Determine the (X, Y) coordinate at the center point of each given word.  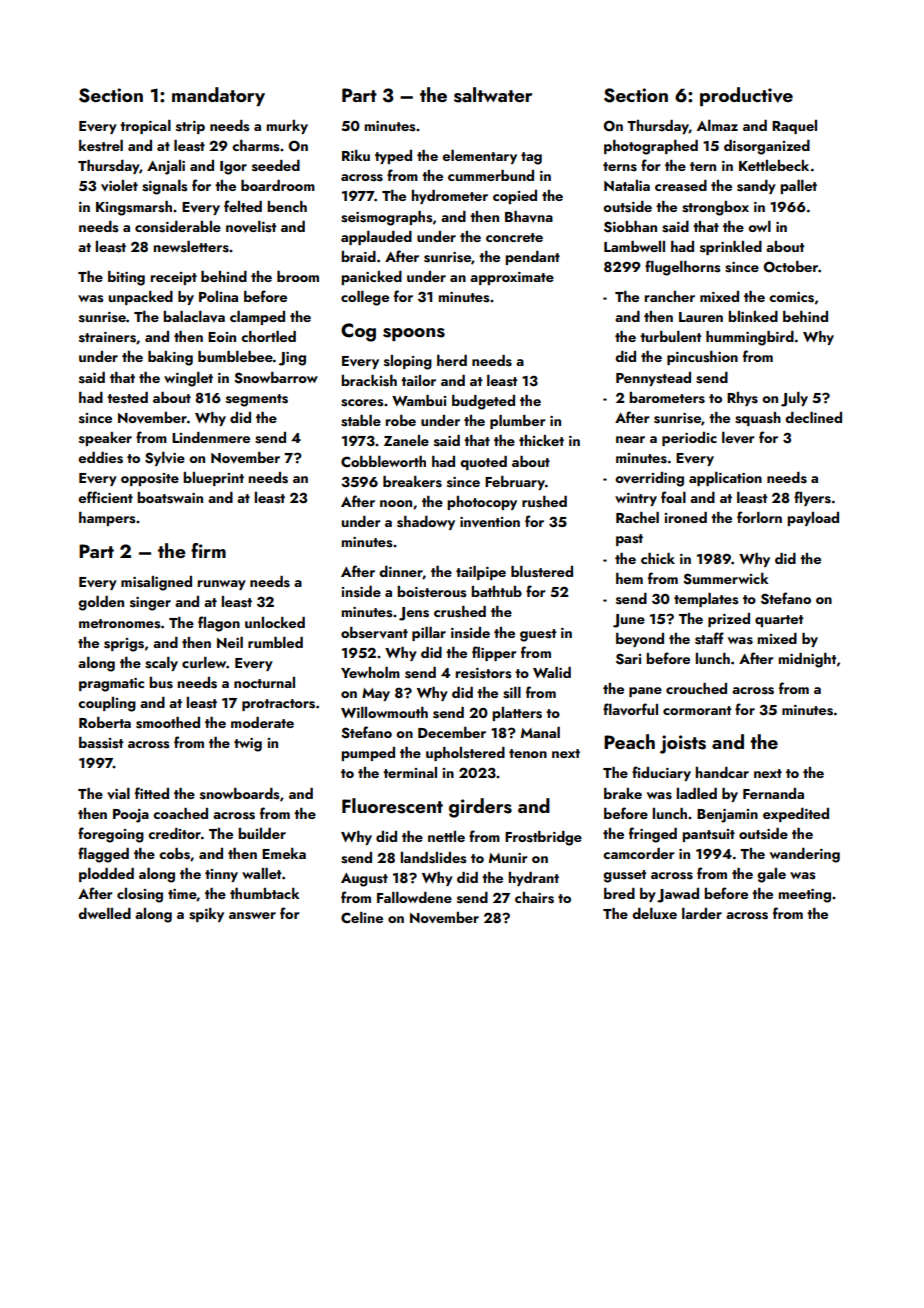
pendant (532, 258)
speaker (105, 439)
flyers (812, 498)
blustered (542, 572)
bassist (101, 743)
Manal (540, 732)
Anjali (166, 167)
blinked (753, 316)
